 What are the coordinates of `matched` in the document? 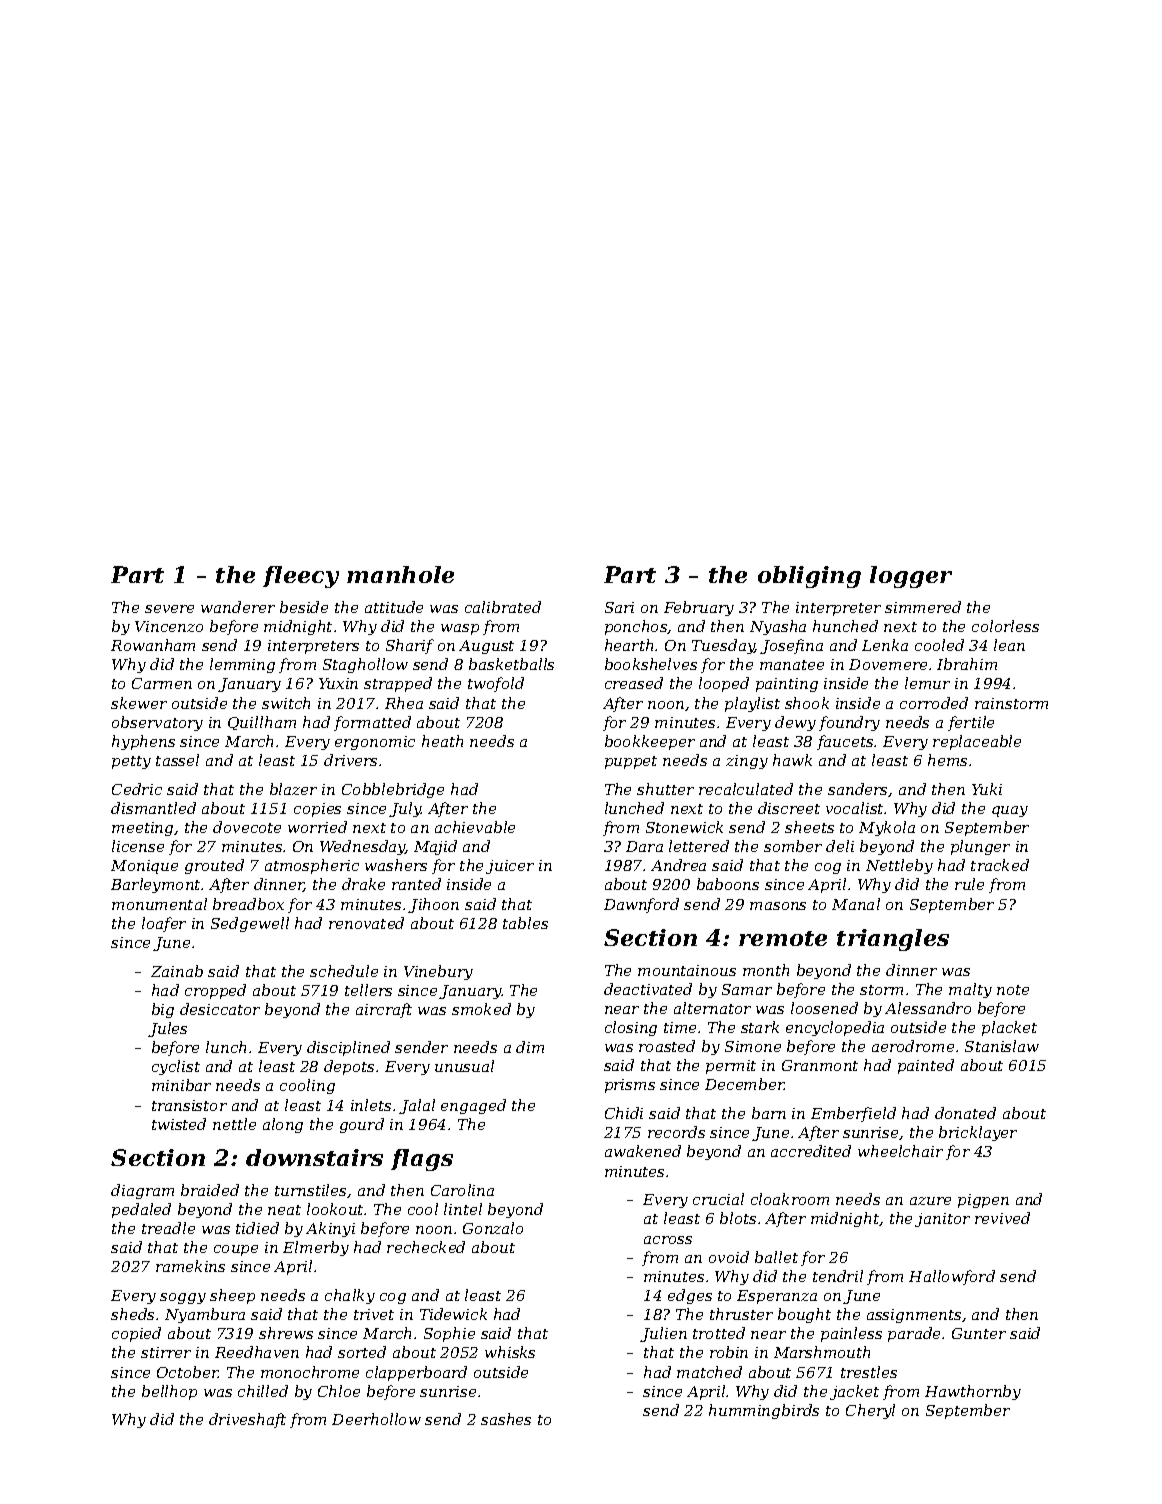 It's located at (709, 1372).
